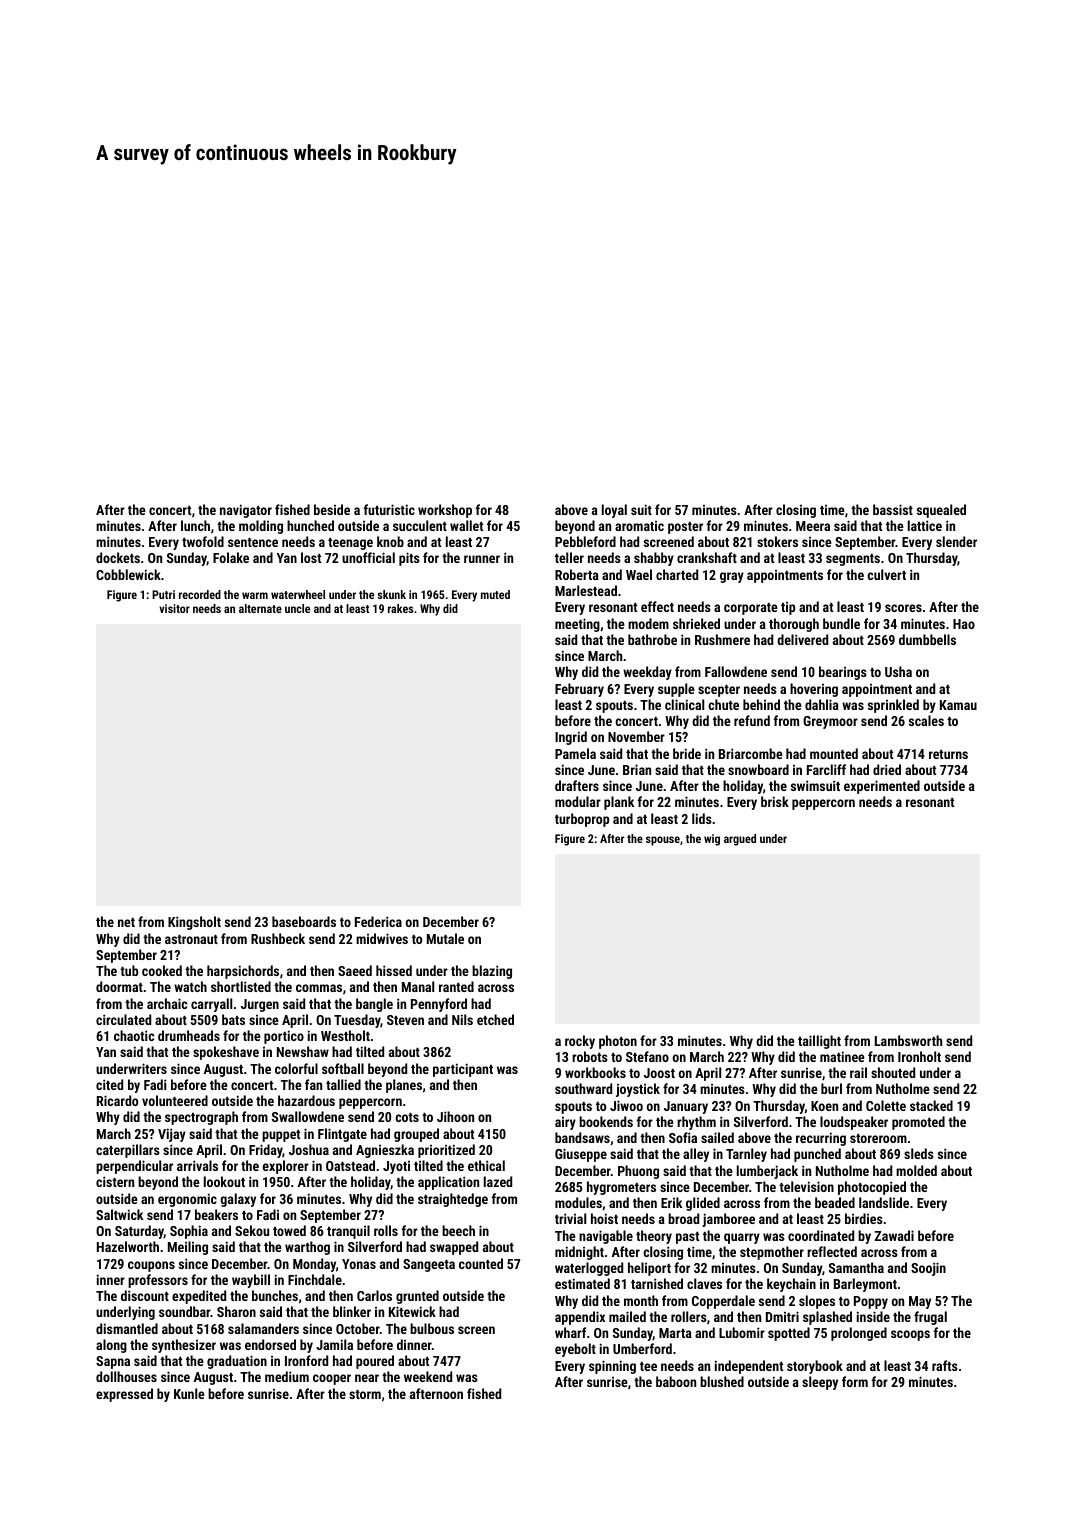 The height and width of the image is (1522, 1076). What do you see at coordinates (908, 1040) in the image?
I see `Lambsworth` at bounding box center [908, 1040].
